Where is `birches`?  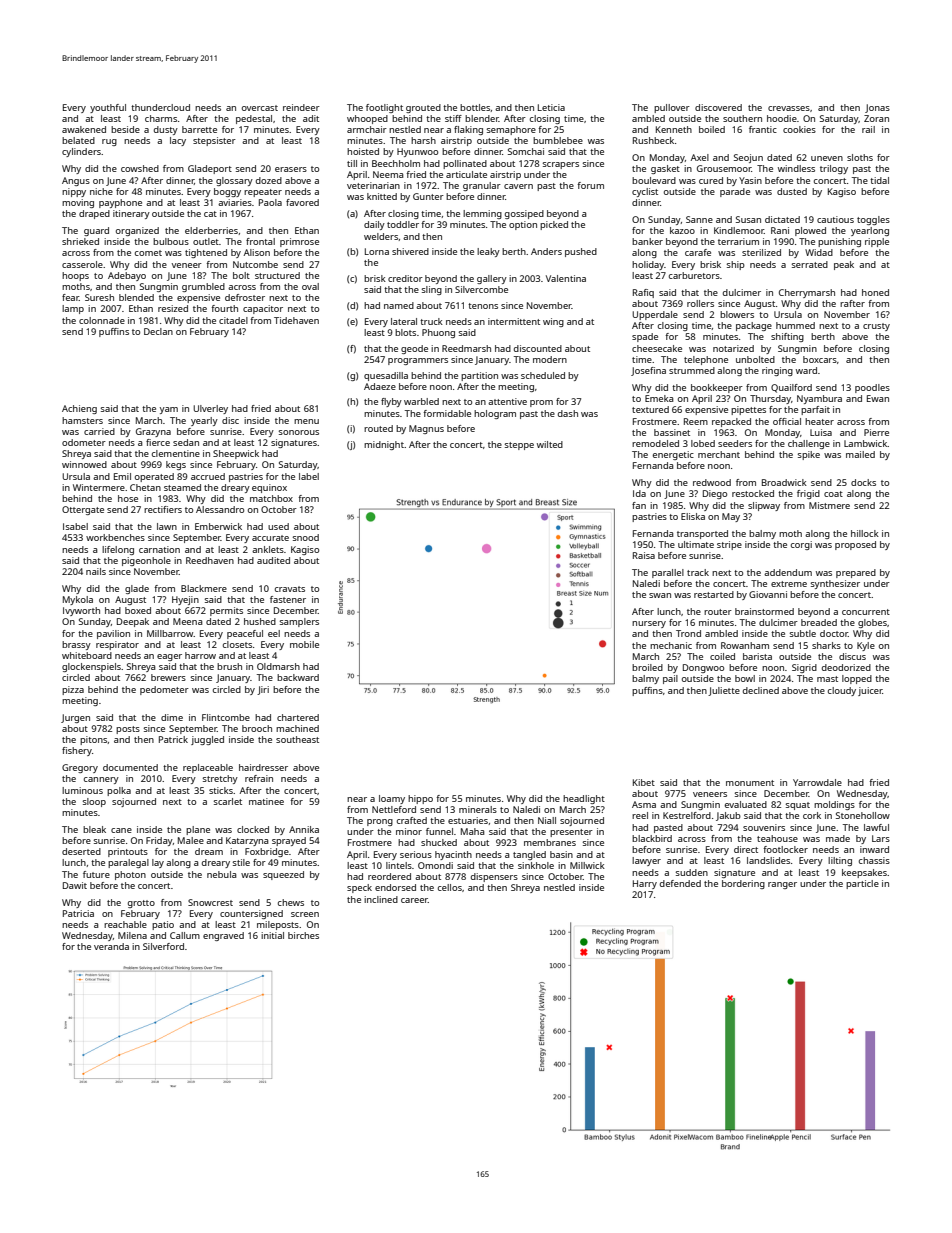
birches is located at coordinates (303, 935).
